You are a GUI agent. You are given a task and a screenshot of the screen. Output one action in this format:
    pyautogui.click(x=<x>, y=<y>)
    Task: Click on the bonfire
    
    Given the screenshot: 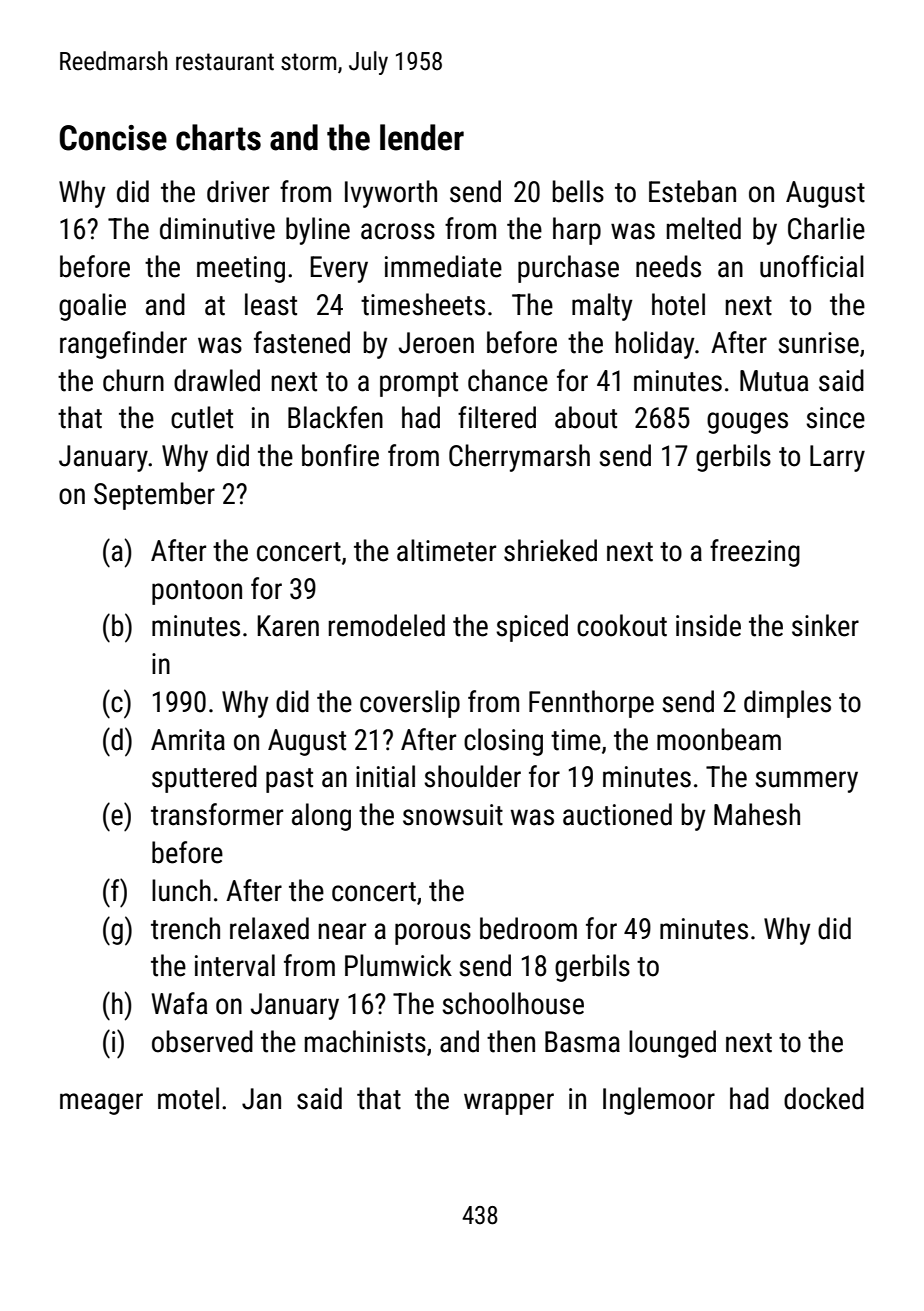 What is the action you would take?
    pyautogui.click(x=340, y=455)
